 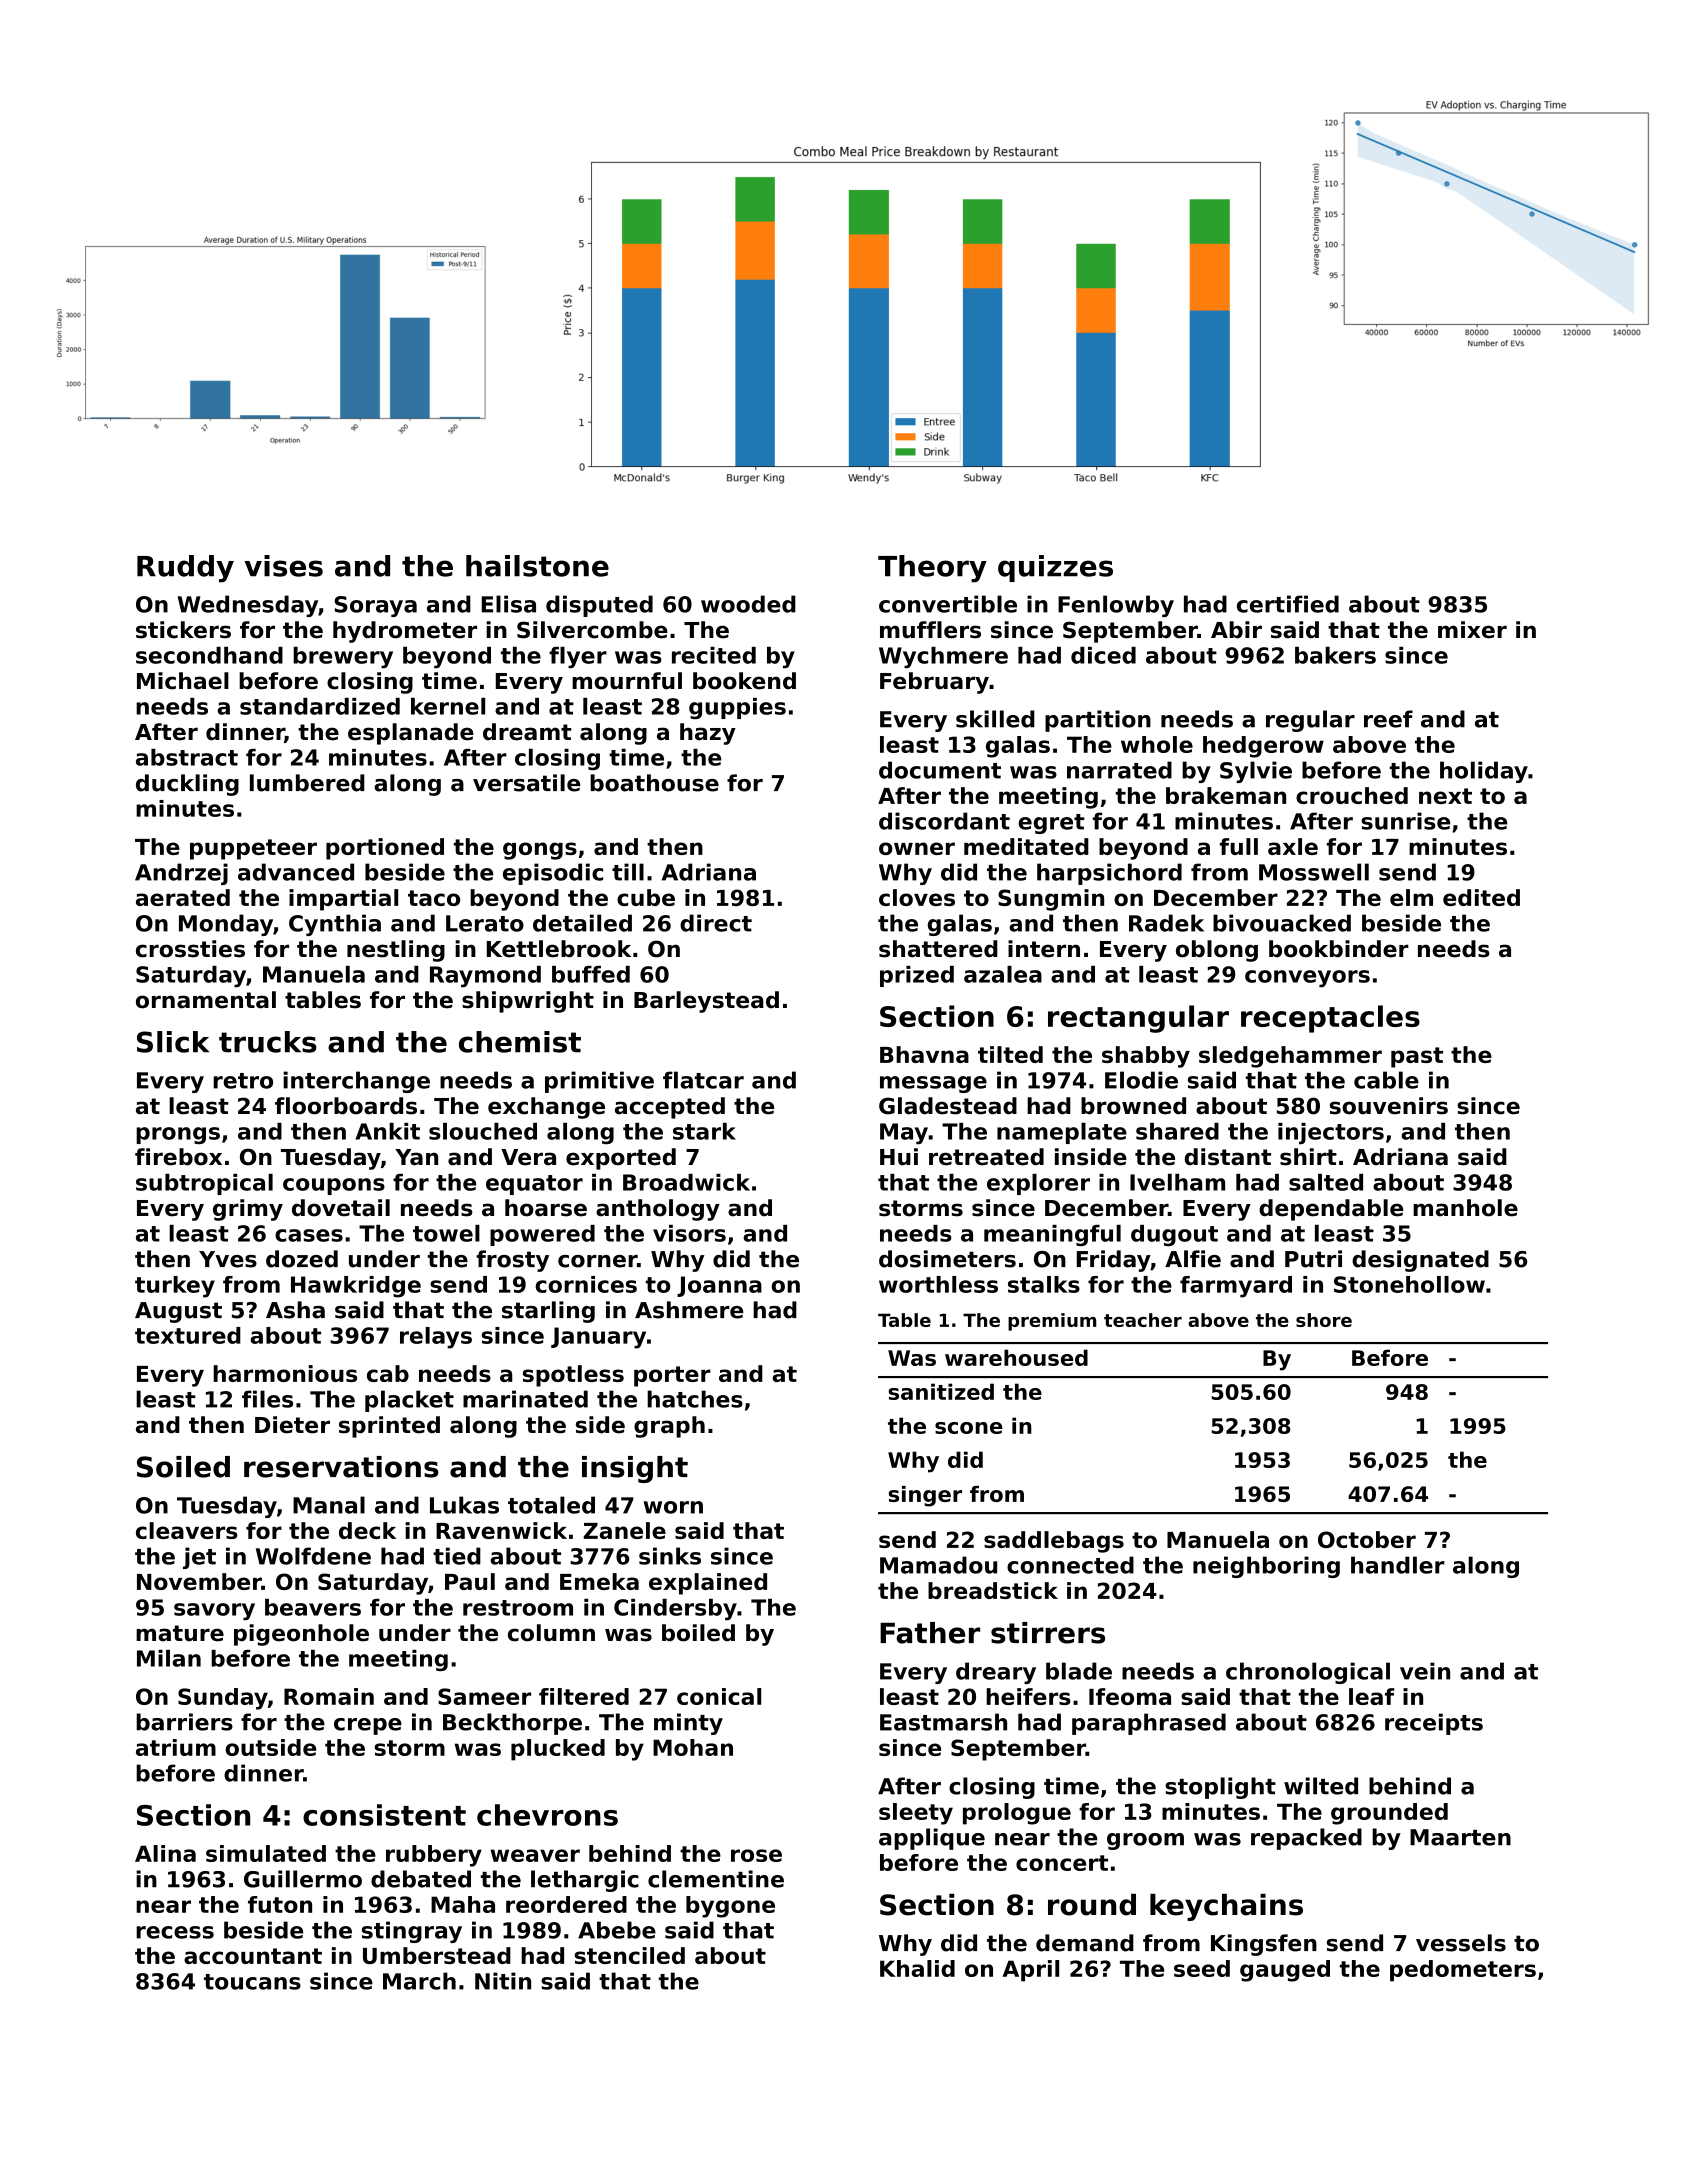 I want to click on Theory, so click(x=932, y=569).
